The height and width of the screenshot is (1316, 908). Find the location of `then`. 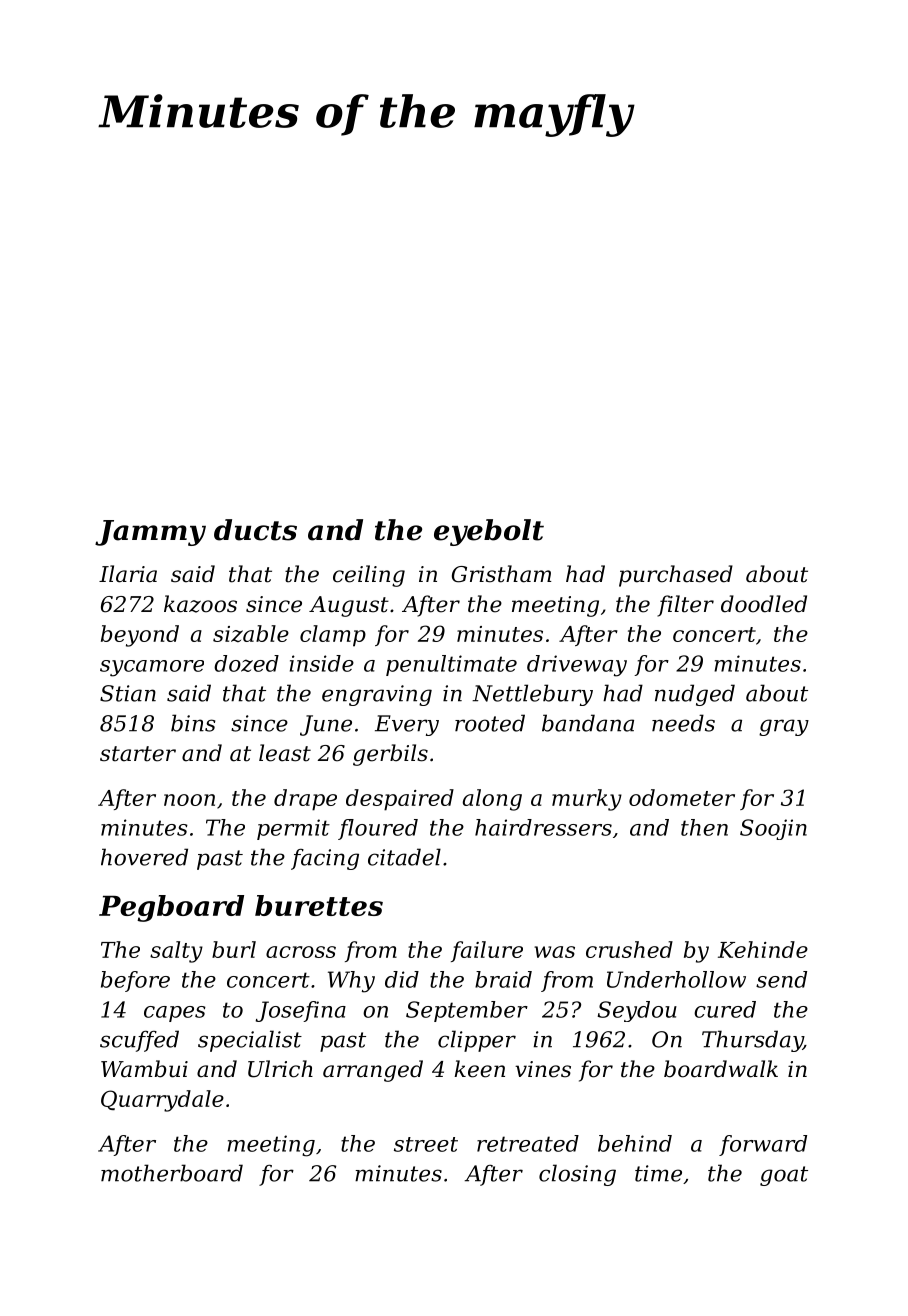

then is located at coordinates (704, 827).
